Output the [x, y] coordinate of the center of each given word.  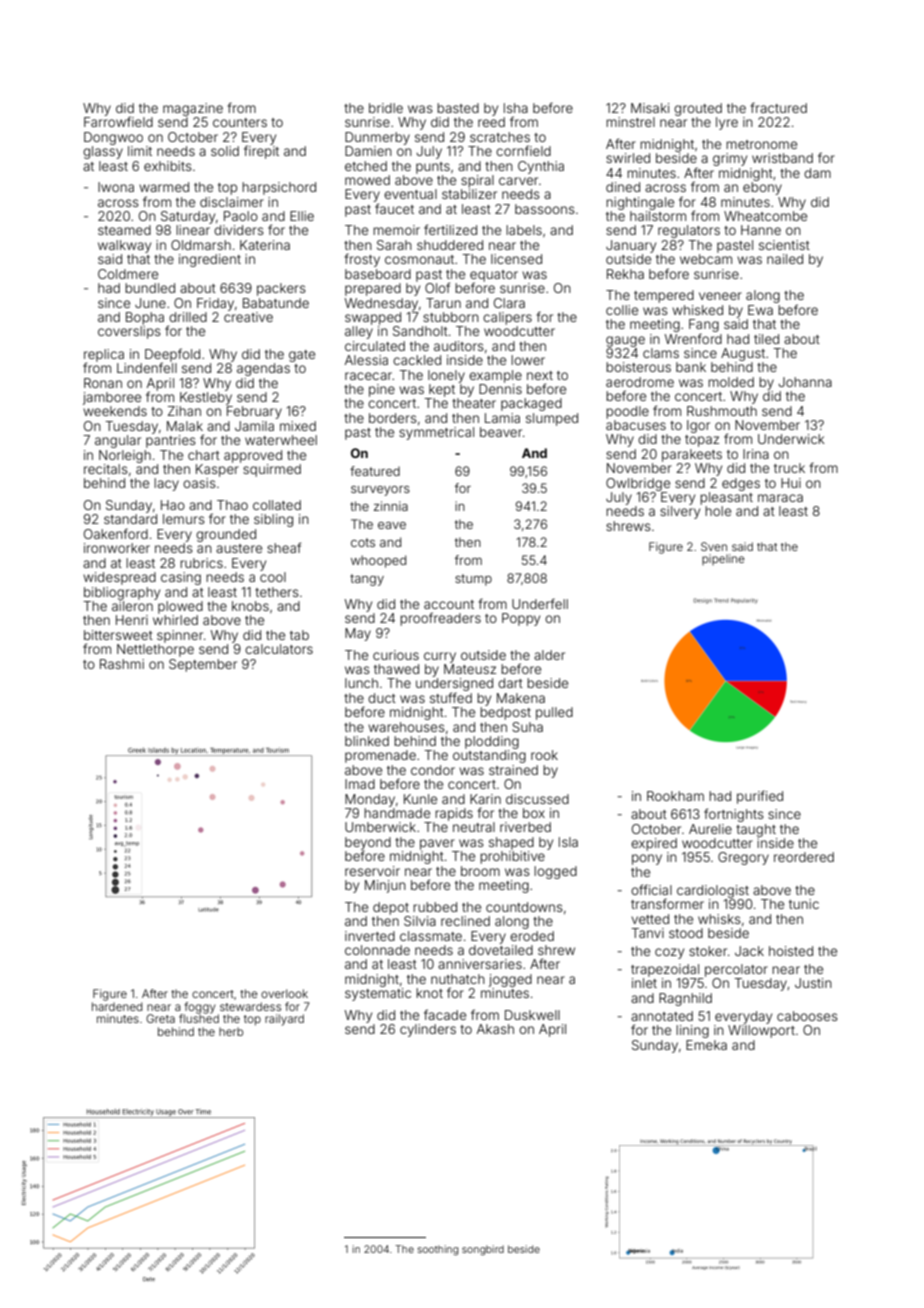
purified [760, 797]
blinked [367, 741]
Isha [516, 108]
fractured [778, 107]
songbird [483, 1250]
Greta [160, 1018]
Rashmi [122, 664]
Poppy [521, 619]
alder [549, 655]
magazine [193, 109]
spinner [180, 636]
